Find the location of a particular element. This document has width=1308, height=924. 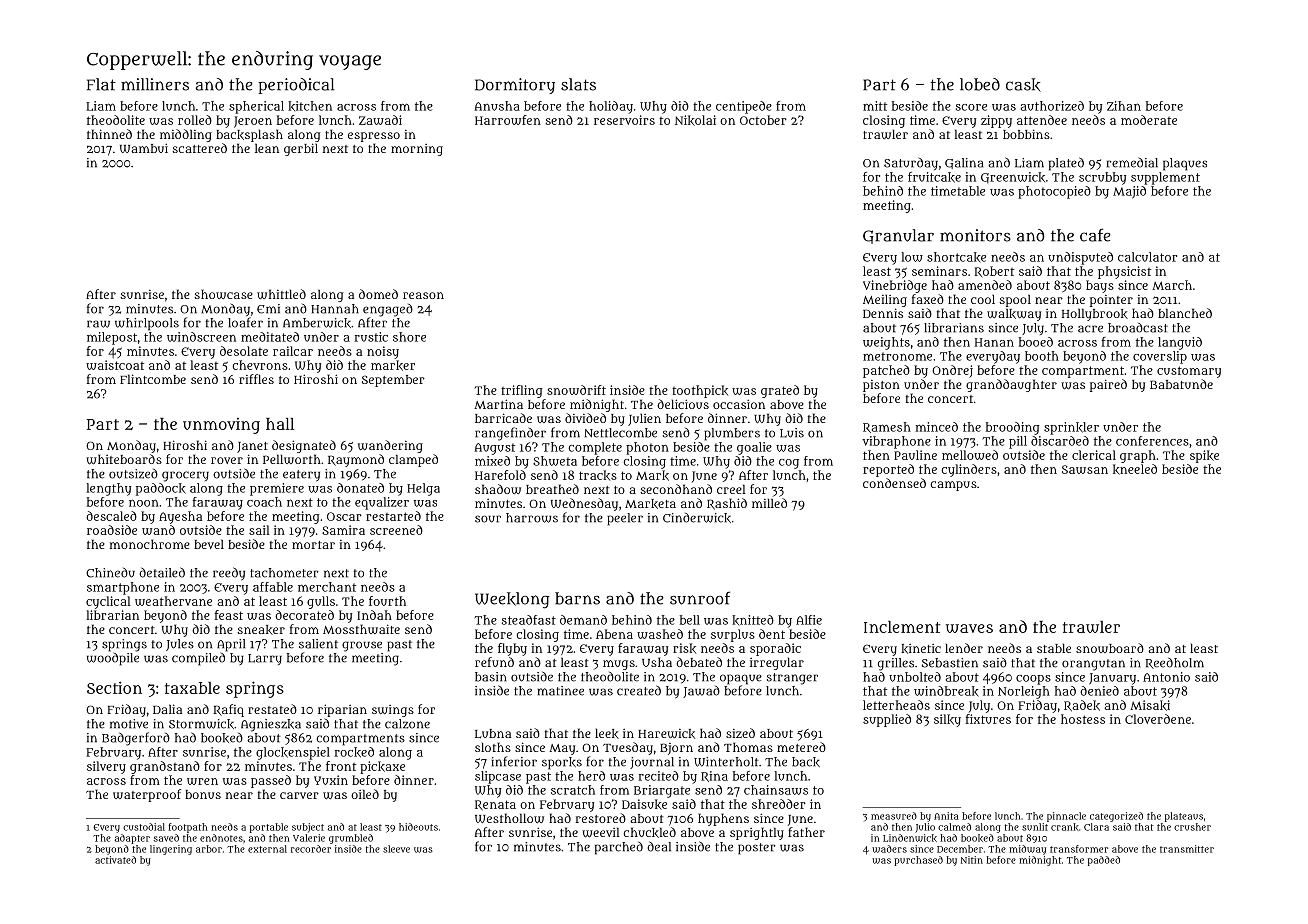

campus is located at coordinates (953, 486).
